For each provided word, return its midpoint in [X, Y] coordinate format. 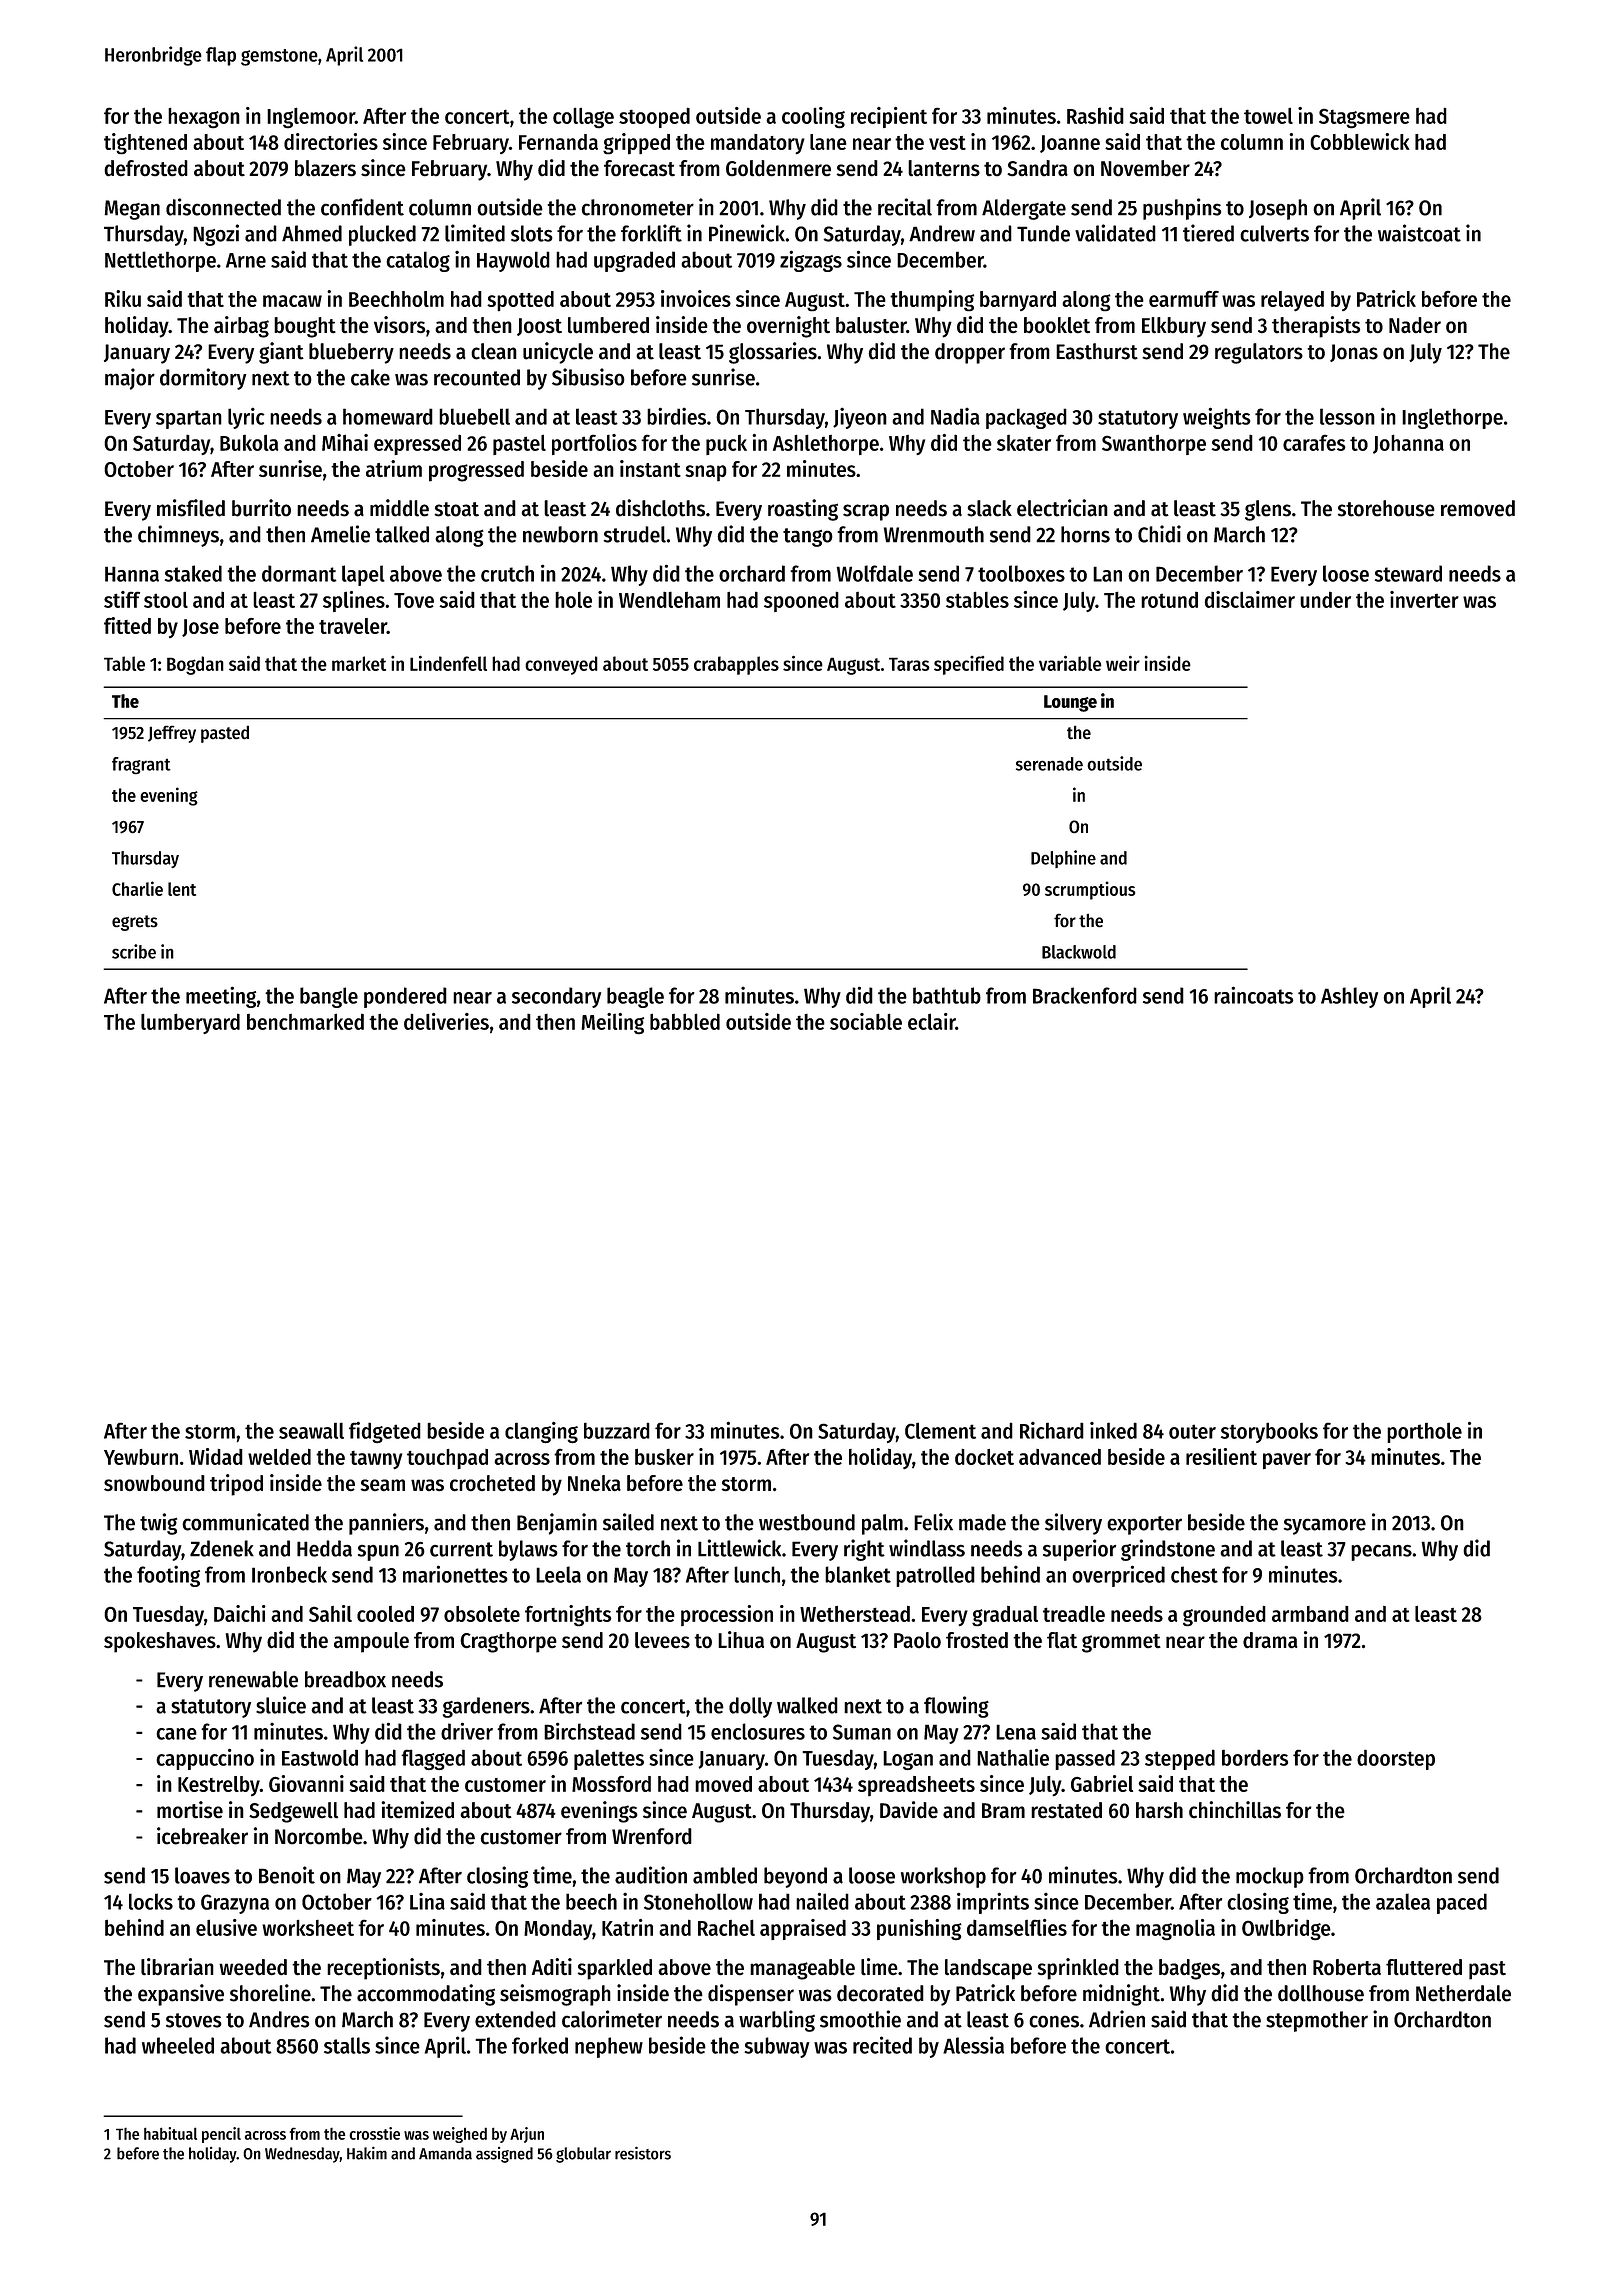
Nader [1415, 325]
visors [399, 324]
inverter [1424, 599]
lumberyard [190, 1023]
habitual [170, 2133]
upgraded [634, 261]
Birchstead [589, 1731]
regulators [1259, 353]
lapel [363, 575]
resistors [643, 2153]
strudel [635, 534]
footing [168, 1576]
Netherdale [1463, 1993]
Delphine [1063, 859]
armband [1310, 1614]
